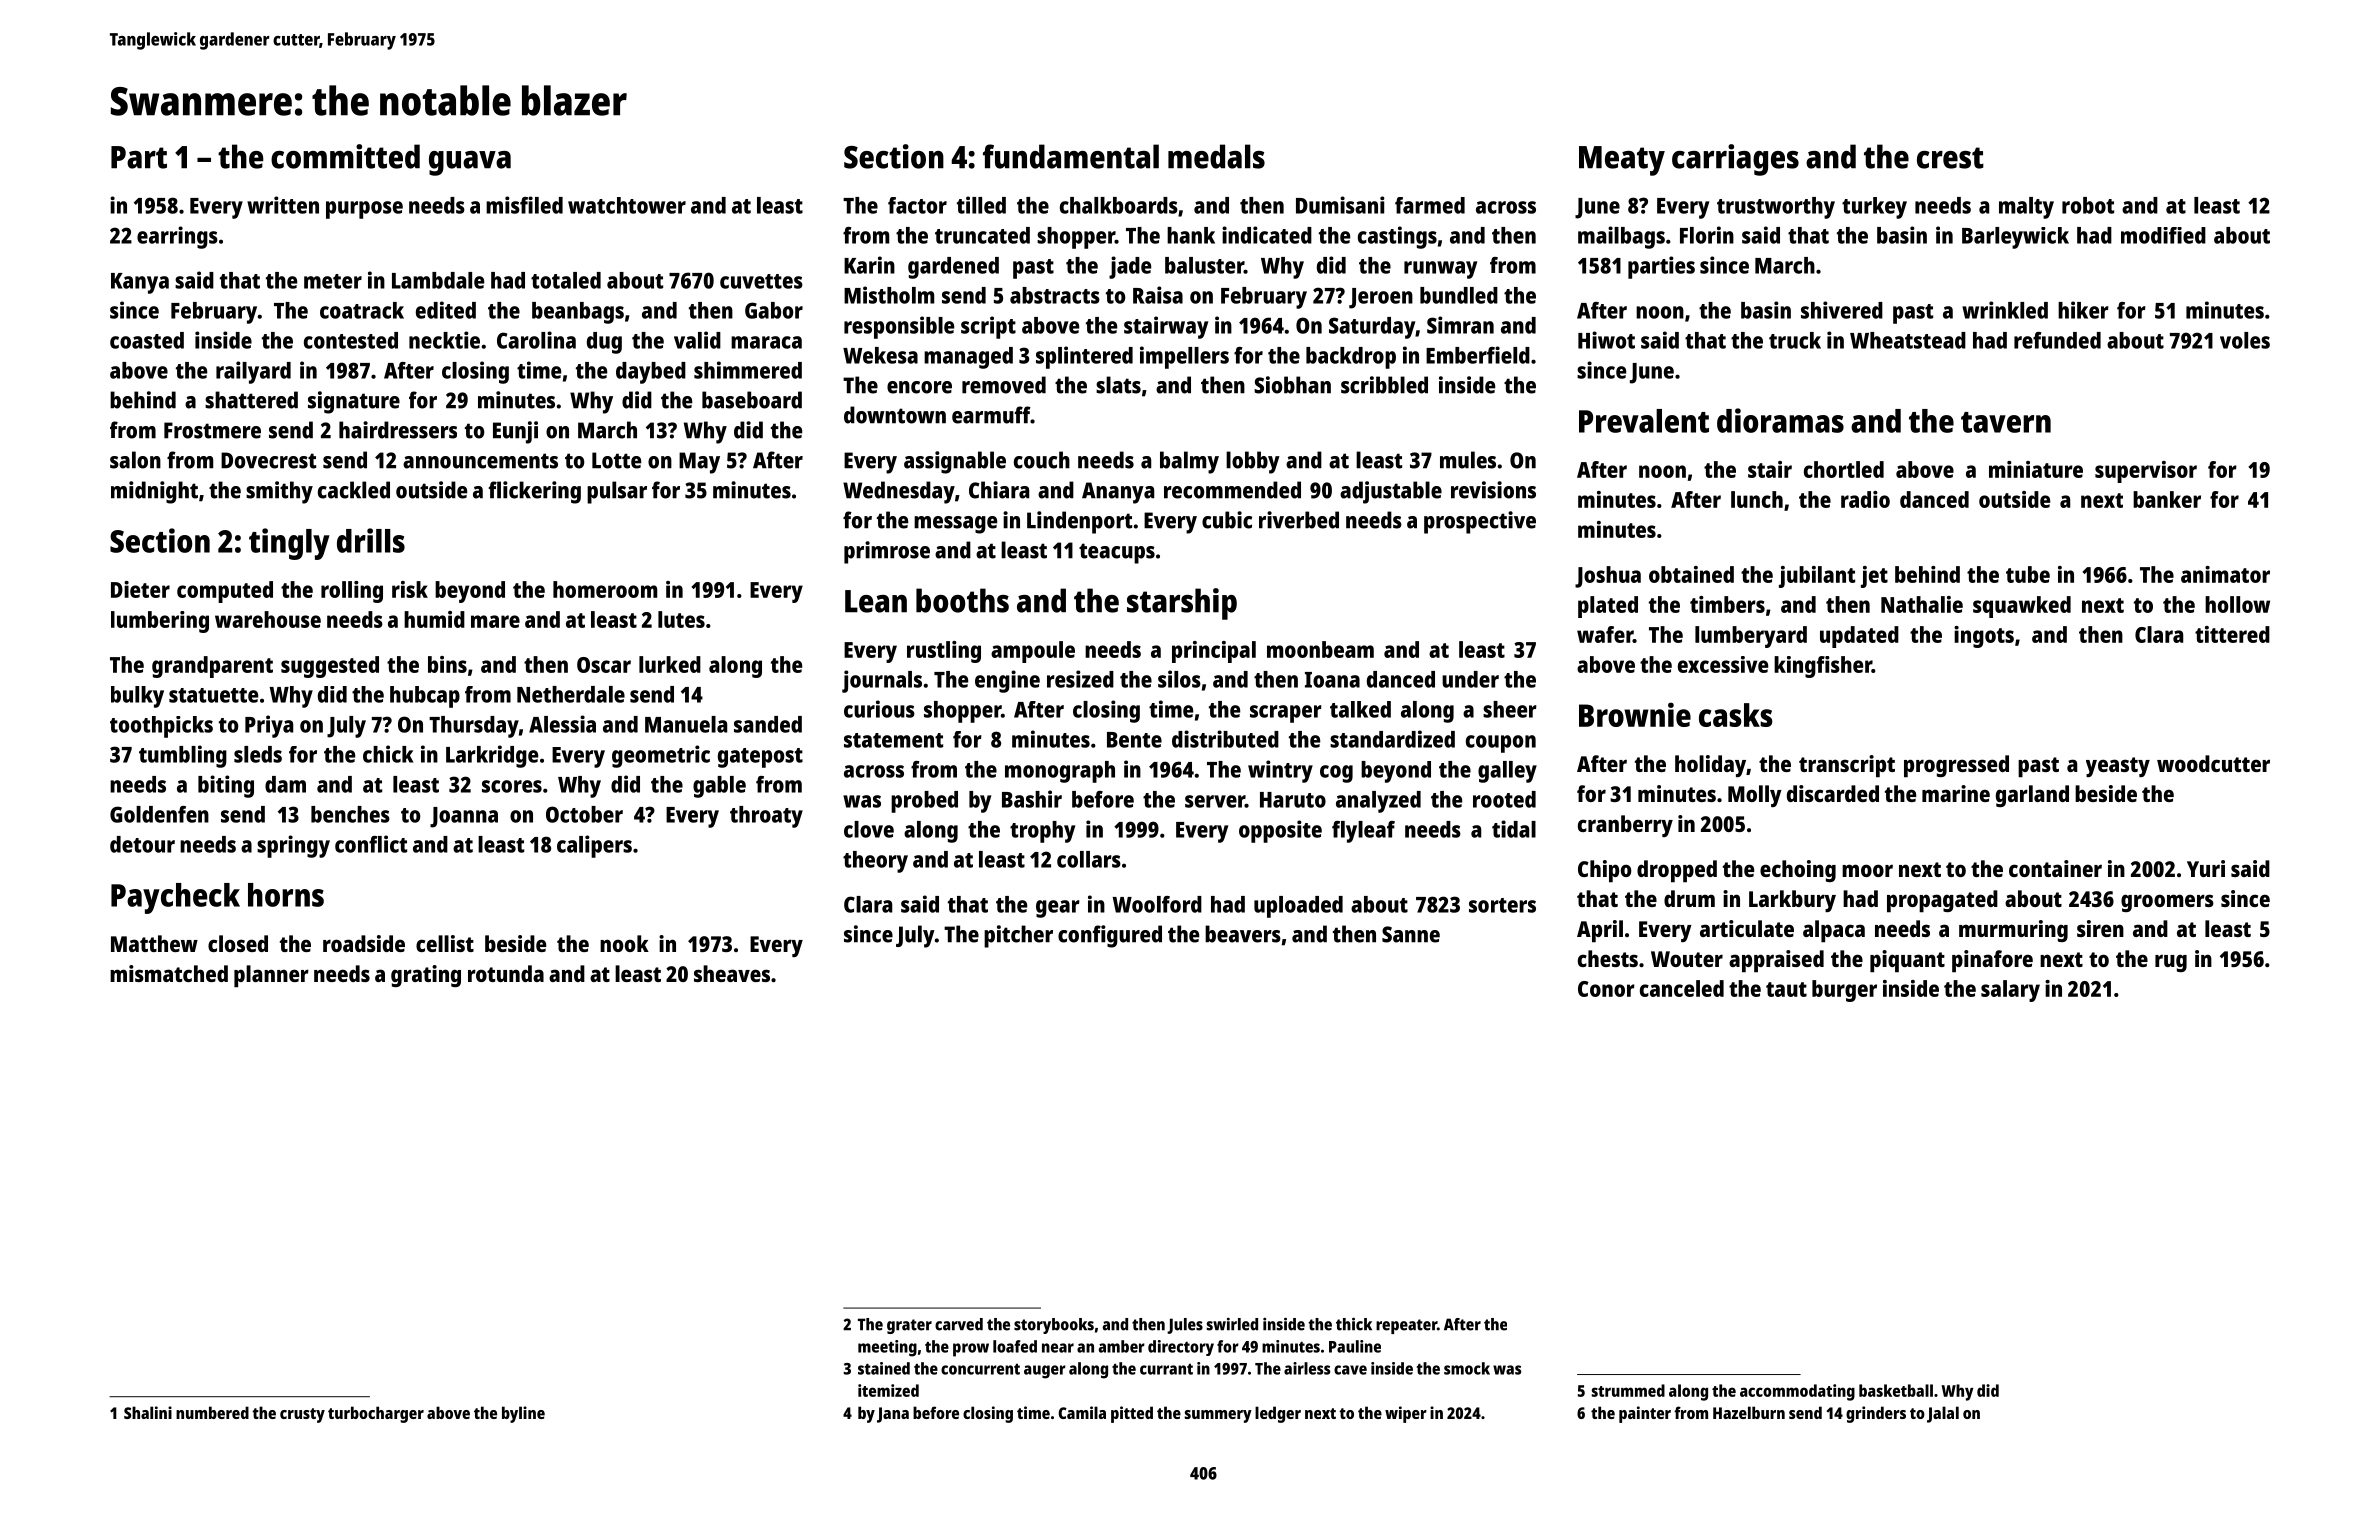 This screenshot has width=2380, height=1540. Describe the element at coordinates (1243, 934) in the screenshot. I see `beavers` at that location.
